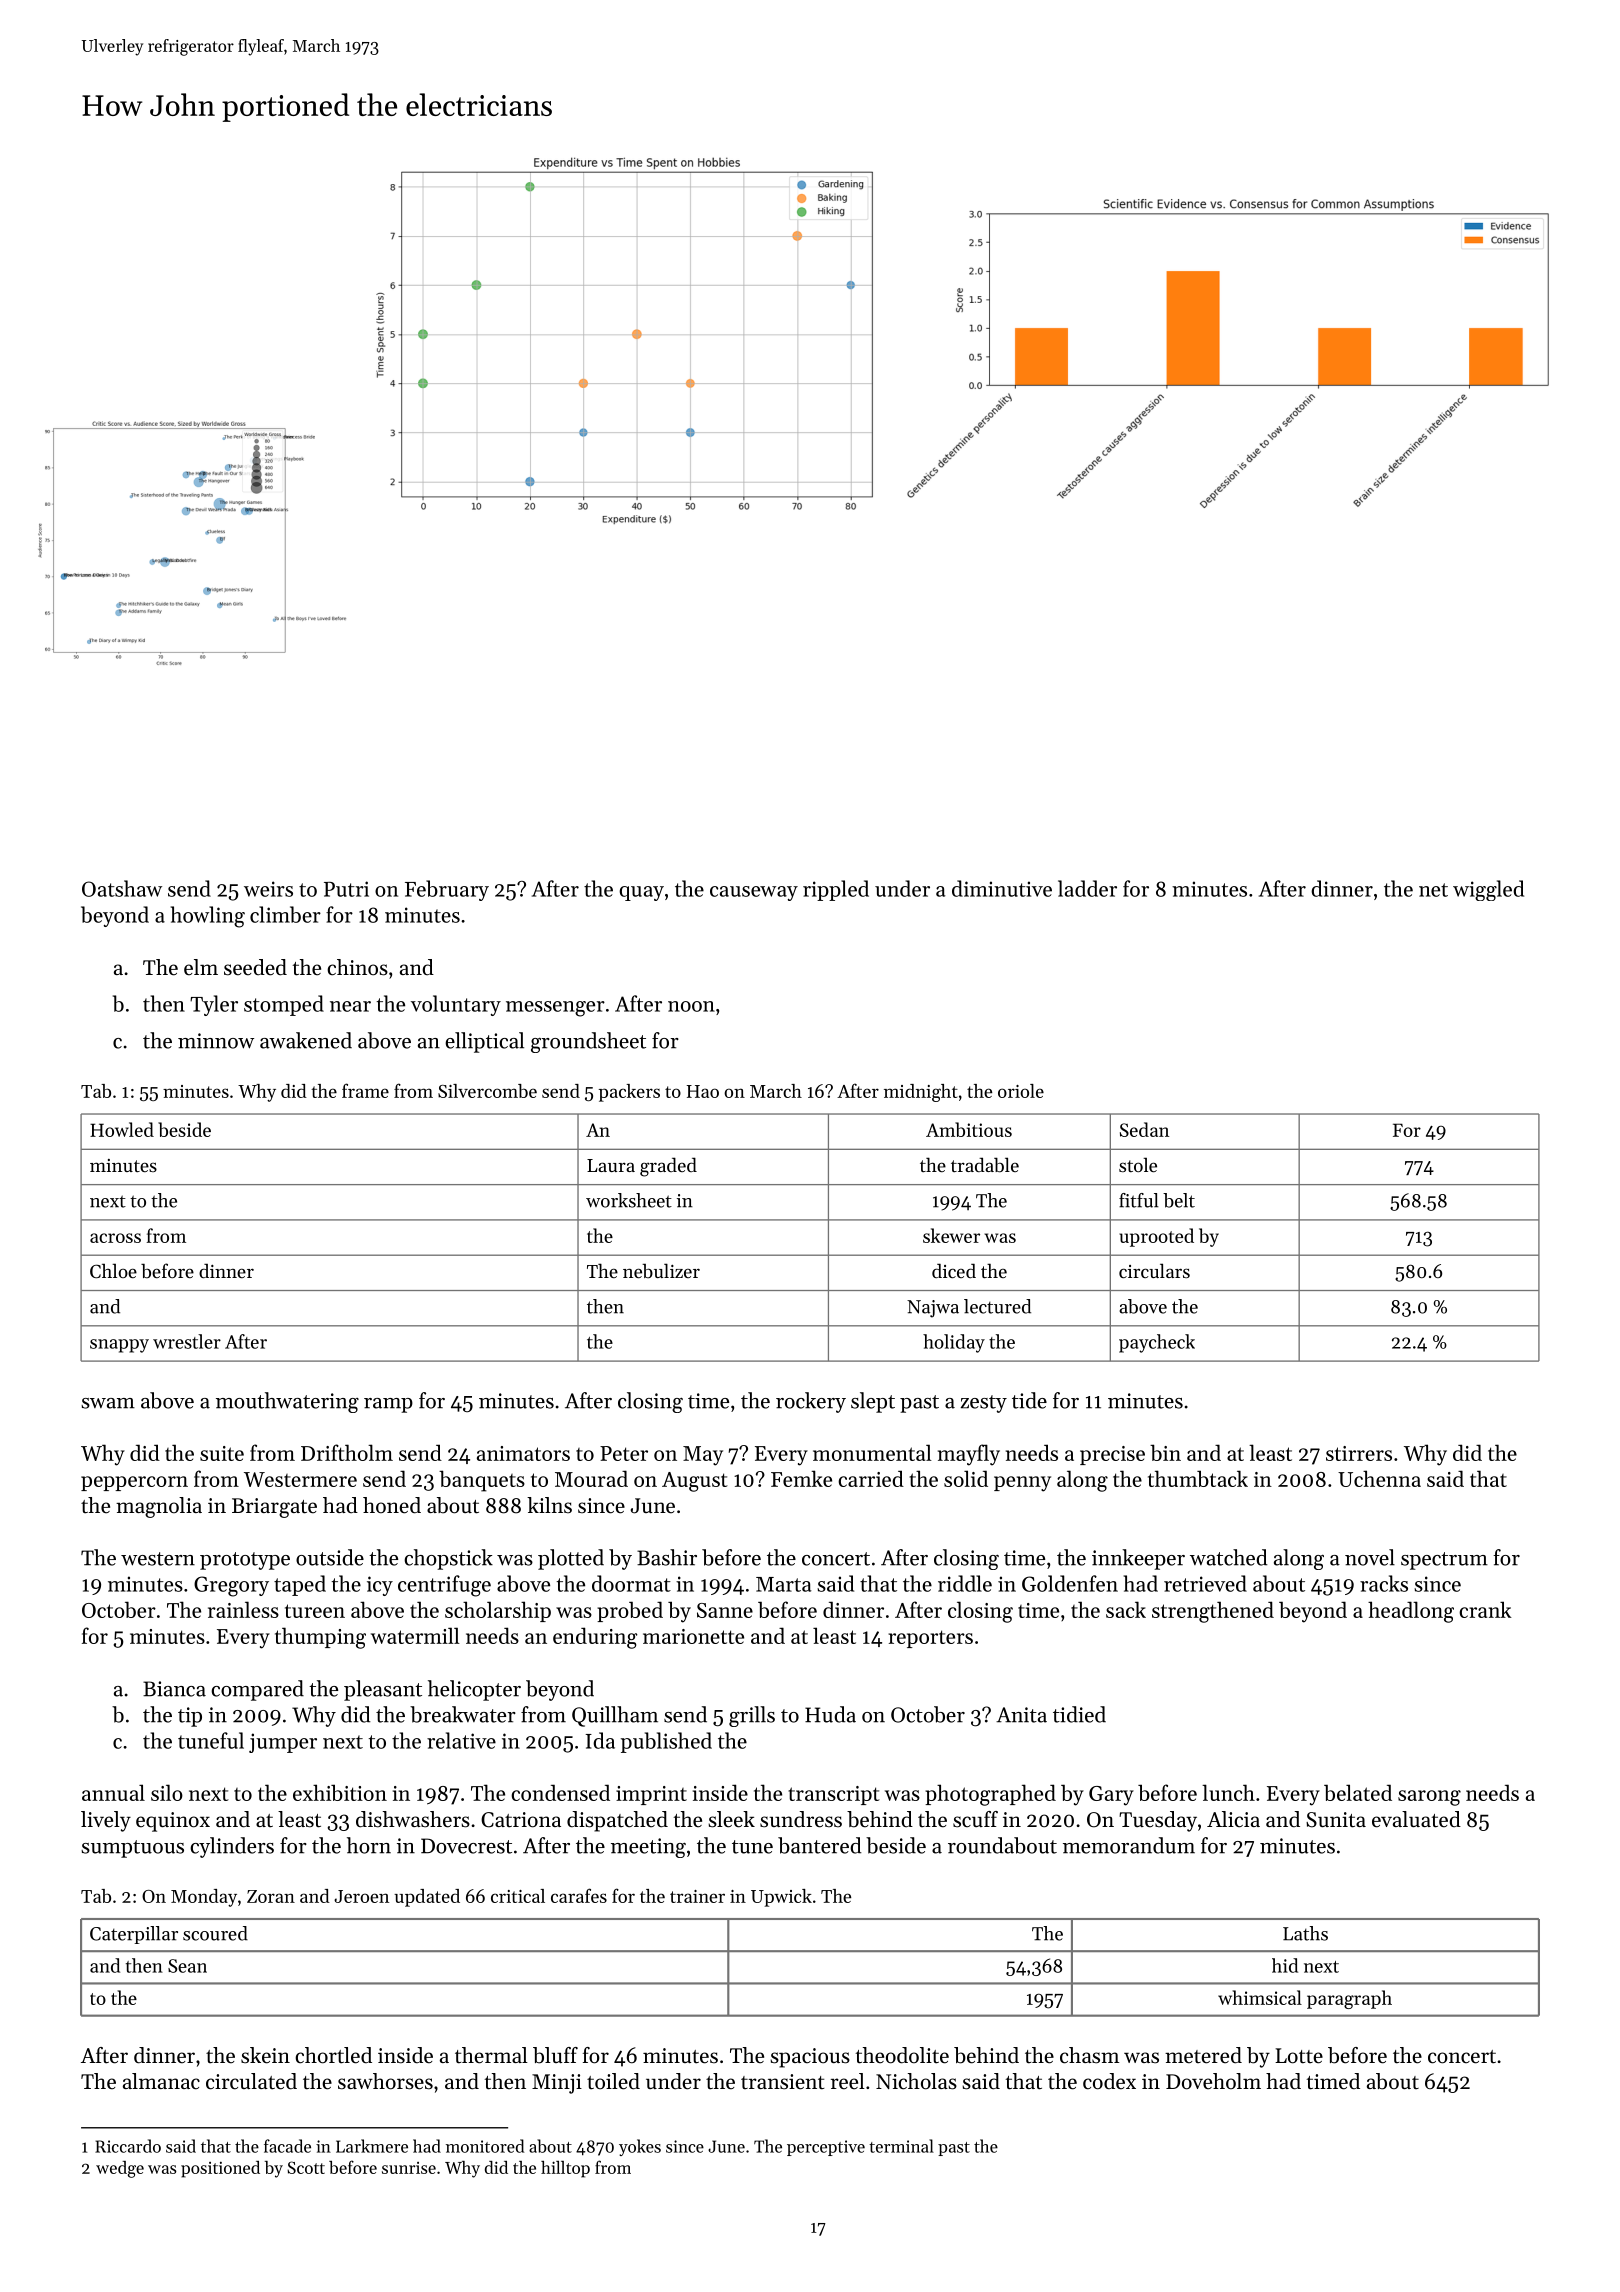 Image resolution: width=1620 pixels, height=2292 pixels. What do you see at coordinates (409, 2168) in the page?
I see `sunrise` at bounding box center [409, 2168].
